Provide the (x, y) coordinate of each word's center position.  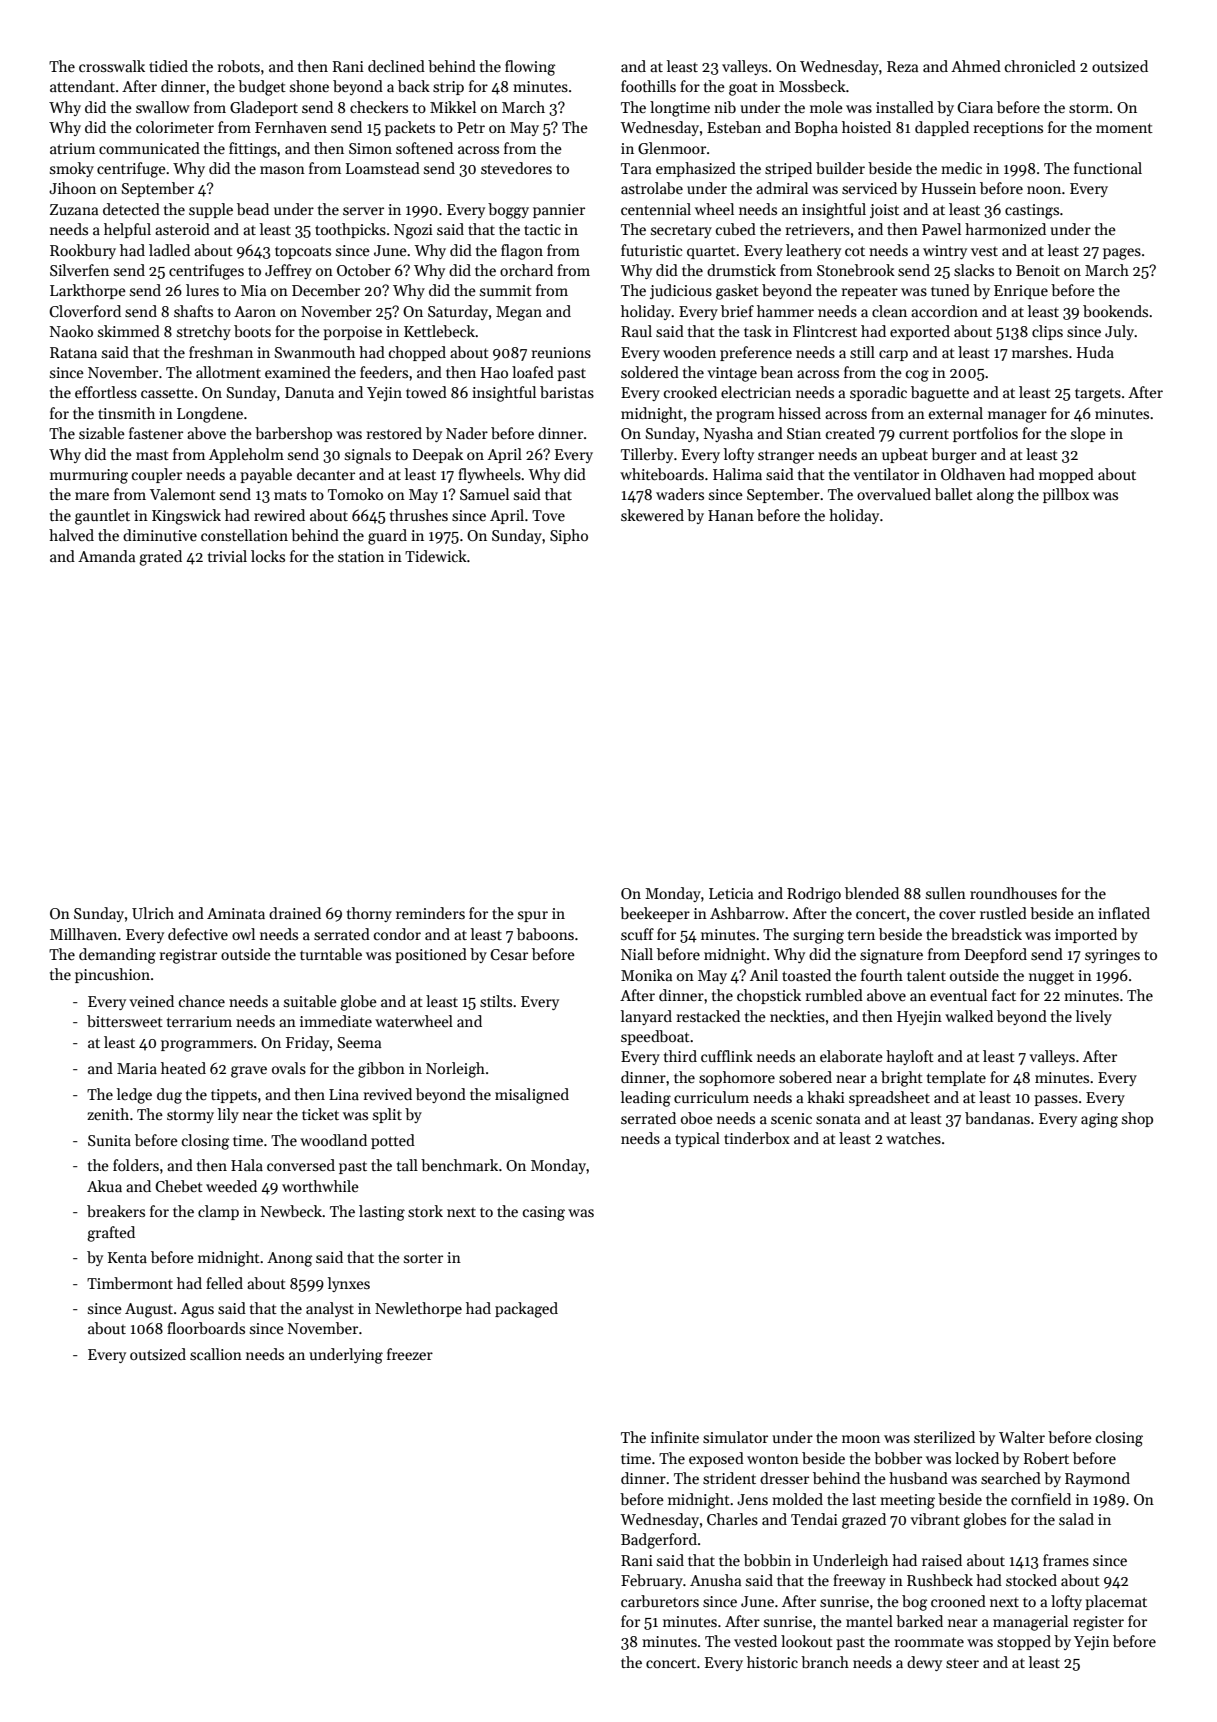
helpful (127, 230)
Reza (902, 66)
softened (424, 148)
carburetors (660, 1601)
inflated (1124, 913)
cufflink (727, 1056)
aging (1099, 1120)
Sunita (109, 1140)
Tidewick (436, 556)
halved (71, 535)
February (652, 1581)
